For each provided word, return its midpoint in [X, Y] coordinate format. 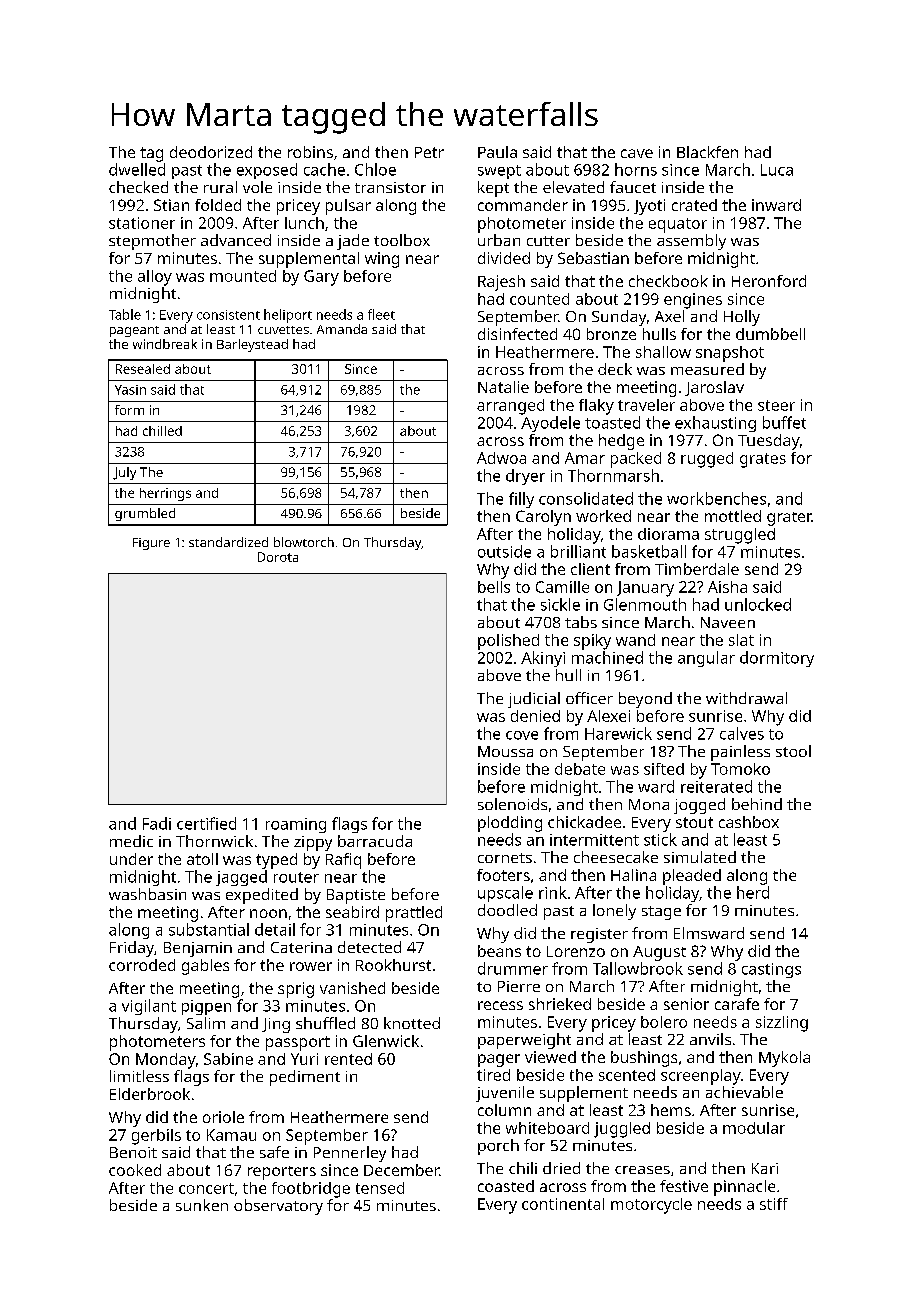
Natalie [503, 387]
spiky [592, 642]
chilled [162, 431]
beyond [645, 700]
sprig [296, 990]
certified [206, 823]
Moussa [505, 751]
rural [220, 187]
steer [776, 405]
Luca [777, 170]
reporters [282, 1173]
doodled [507, 910]
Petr [429, 152]
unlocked [758, 604]
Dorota [278, 557]
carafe [737, 1004]
